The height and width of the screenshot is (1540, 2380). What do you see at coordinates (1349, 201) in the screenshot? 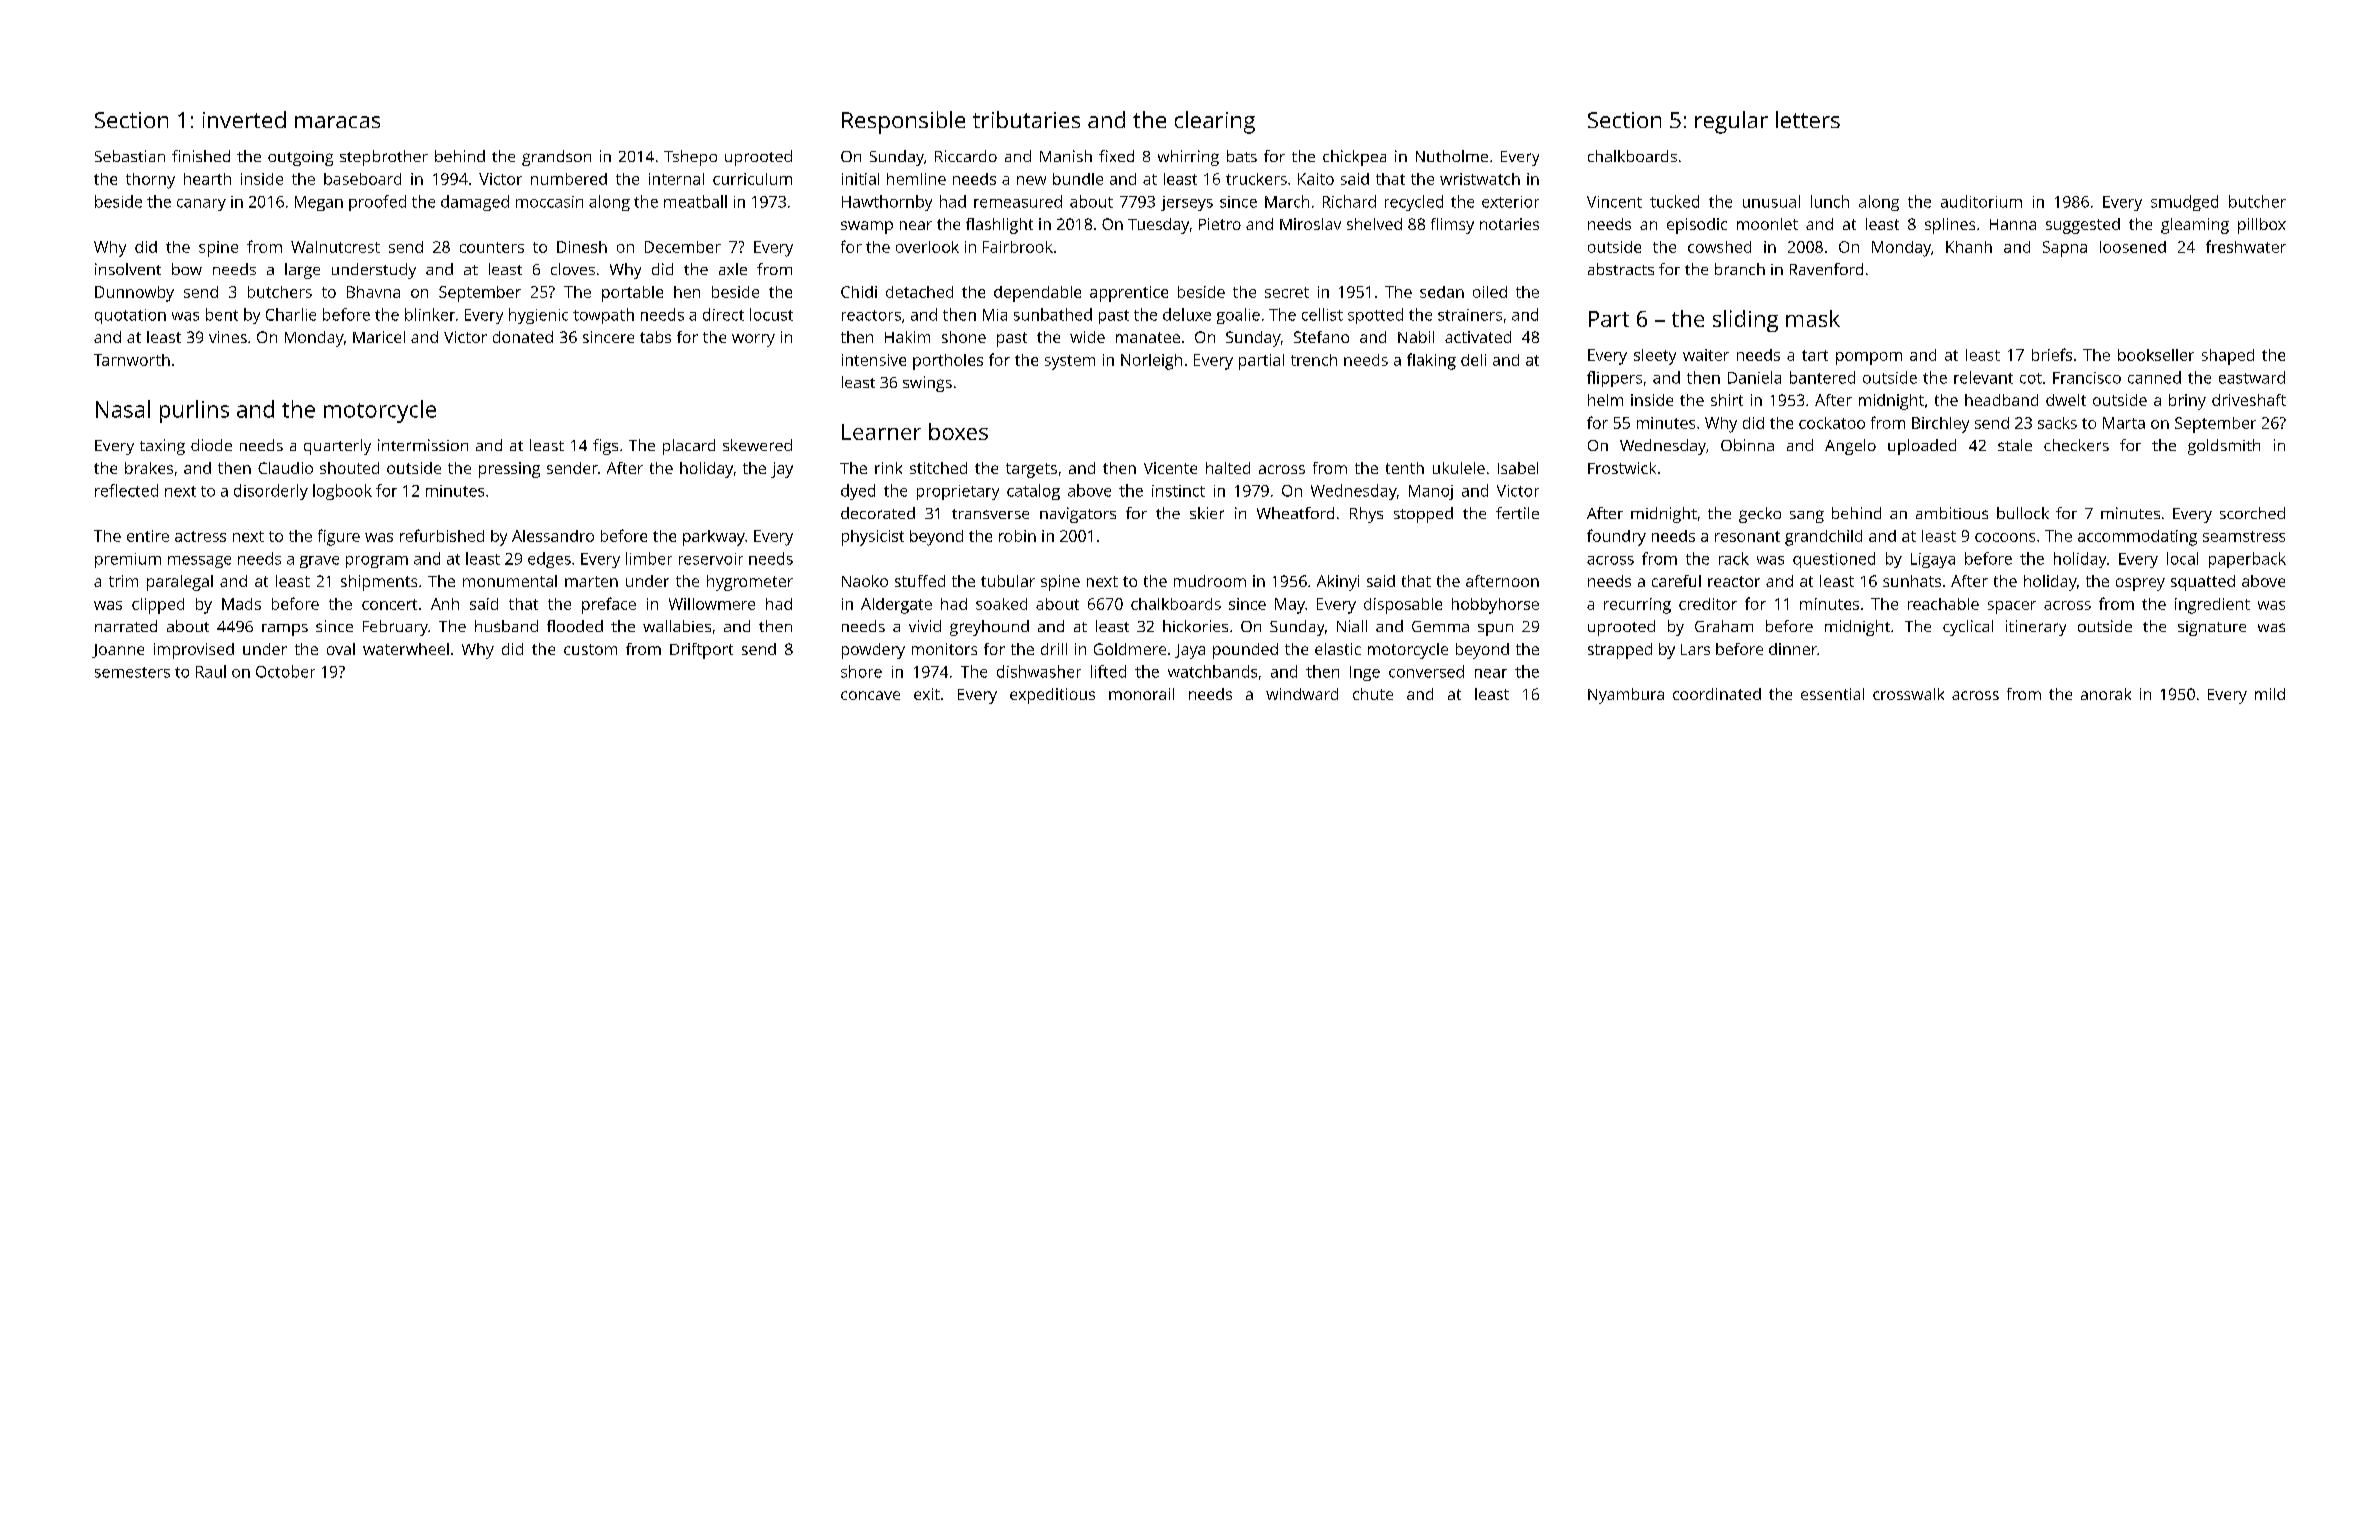
I see `Richard` at bounding box center [1349, 201].
